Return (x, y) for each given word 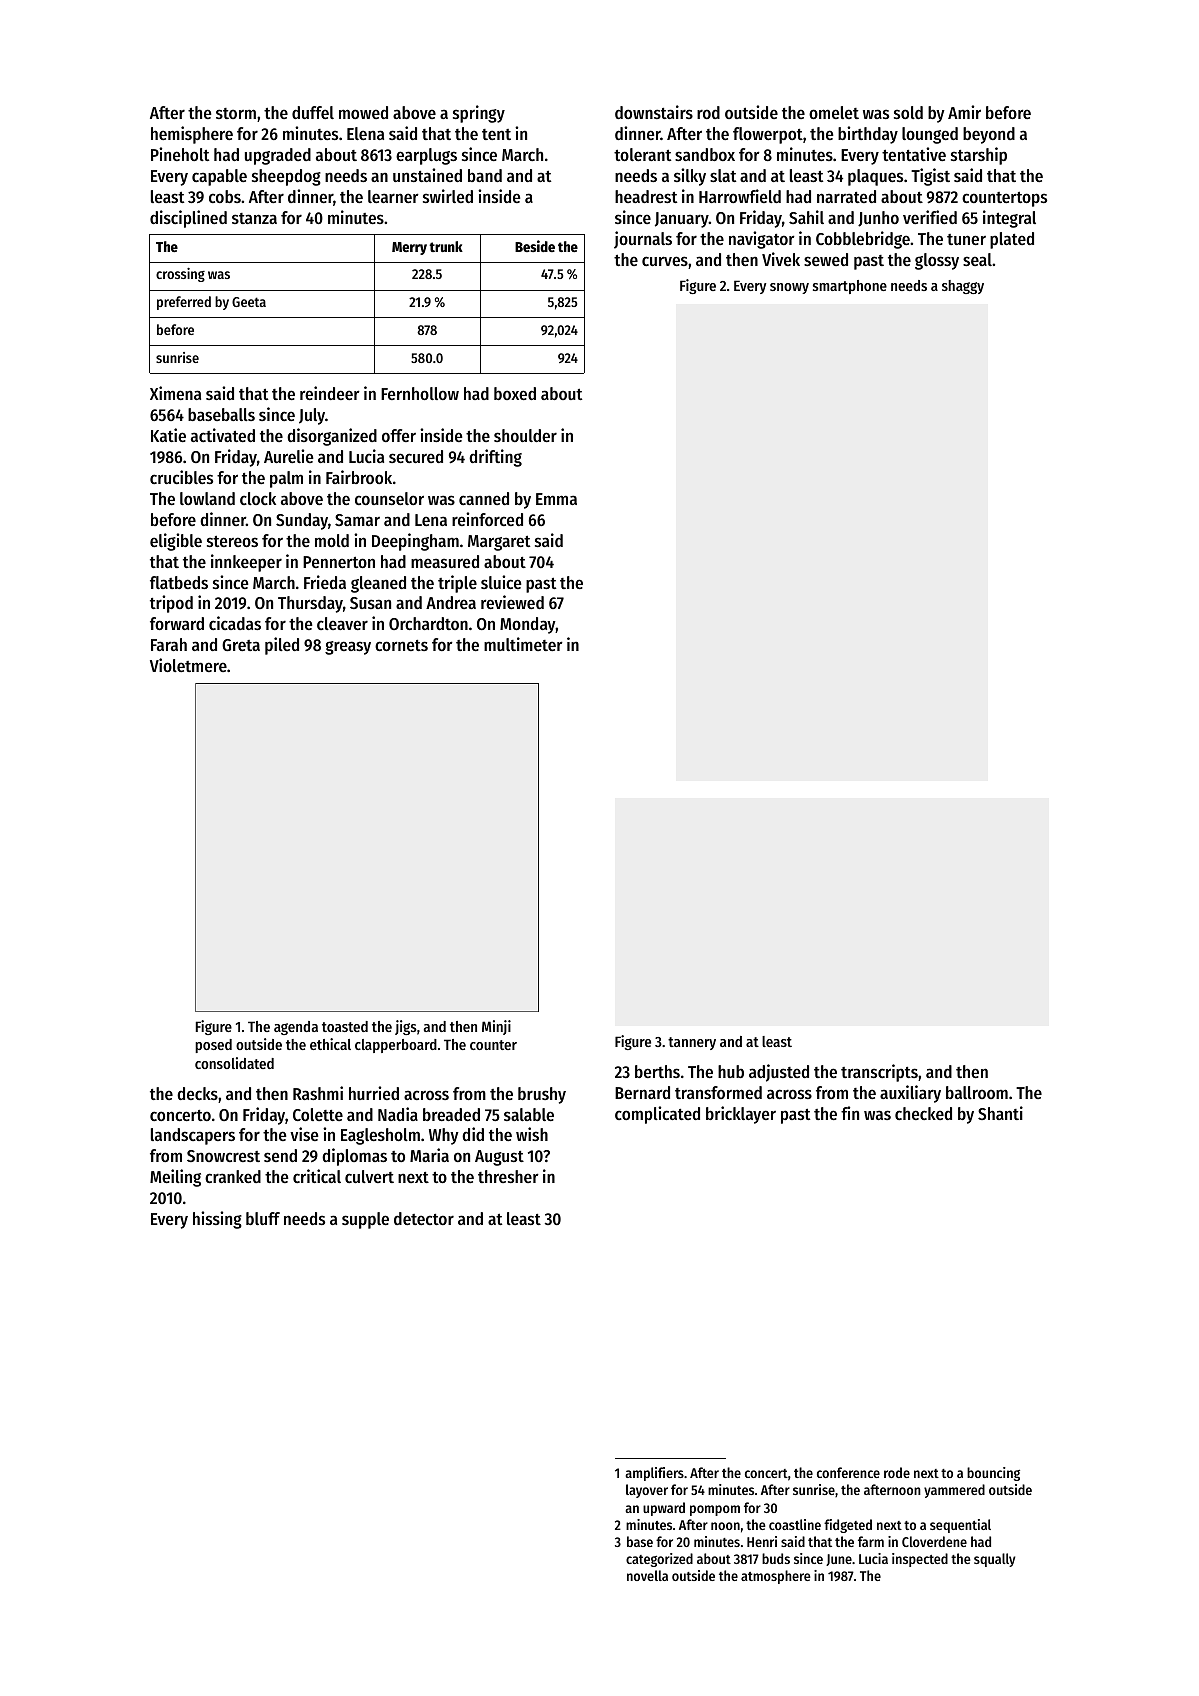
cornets (401, 645)
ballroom (977, 1092)
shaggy (963, 287)
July (312, 416)
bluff (263, 1218)
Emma (556, 499)
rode (897, 1472)
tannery (692, 1043)
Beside (535, 246)
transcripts (879, 1073)
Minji (496, 1027)
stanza (254, 218)
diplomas (354, 1157)
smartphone (850, 287)
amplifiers (654, 1474)
